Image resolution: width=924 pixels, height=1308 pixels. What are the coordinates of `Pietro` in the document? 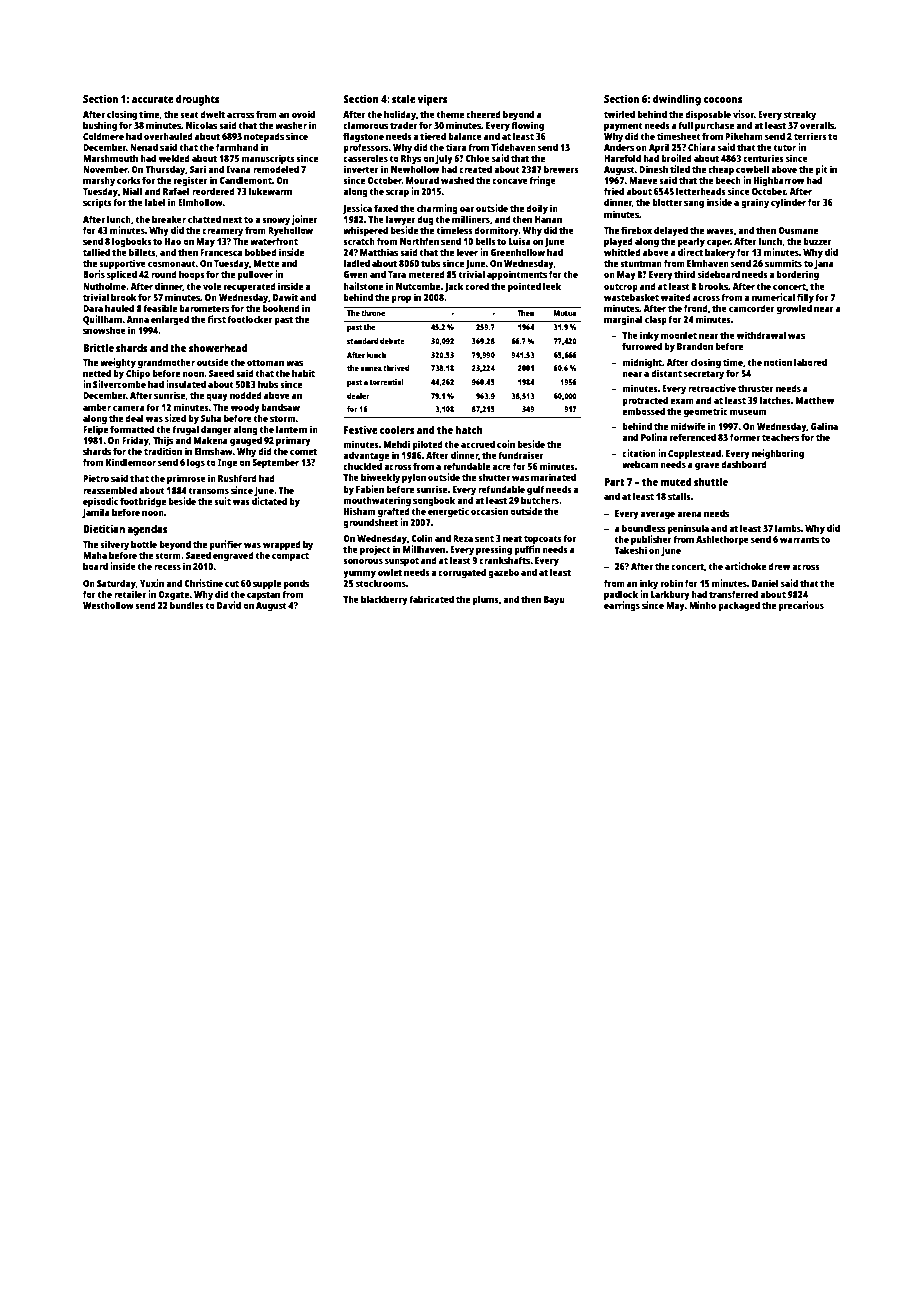 It's located at (96, 478).
